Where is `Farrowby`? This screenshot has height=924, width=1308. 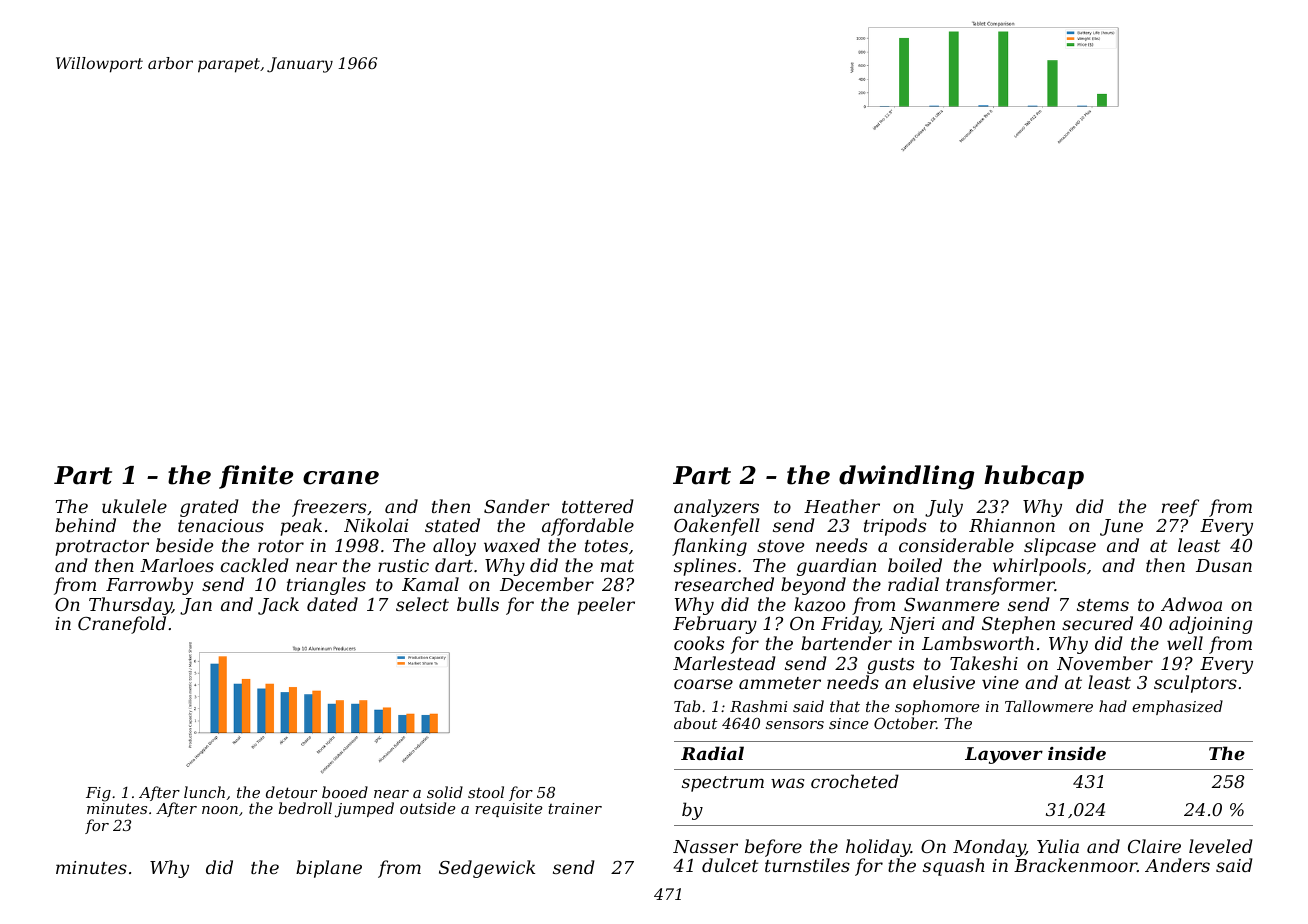
Farrowby is located at coordinates (149, 586).
